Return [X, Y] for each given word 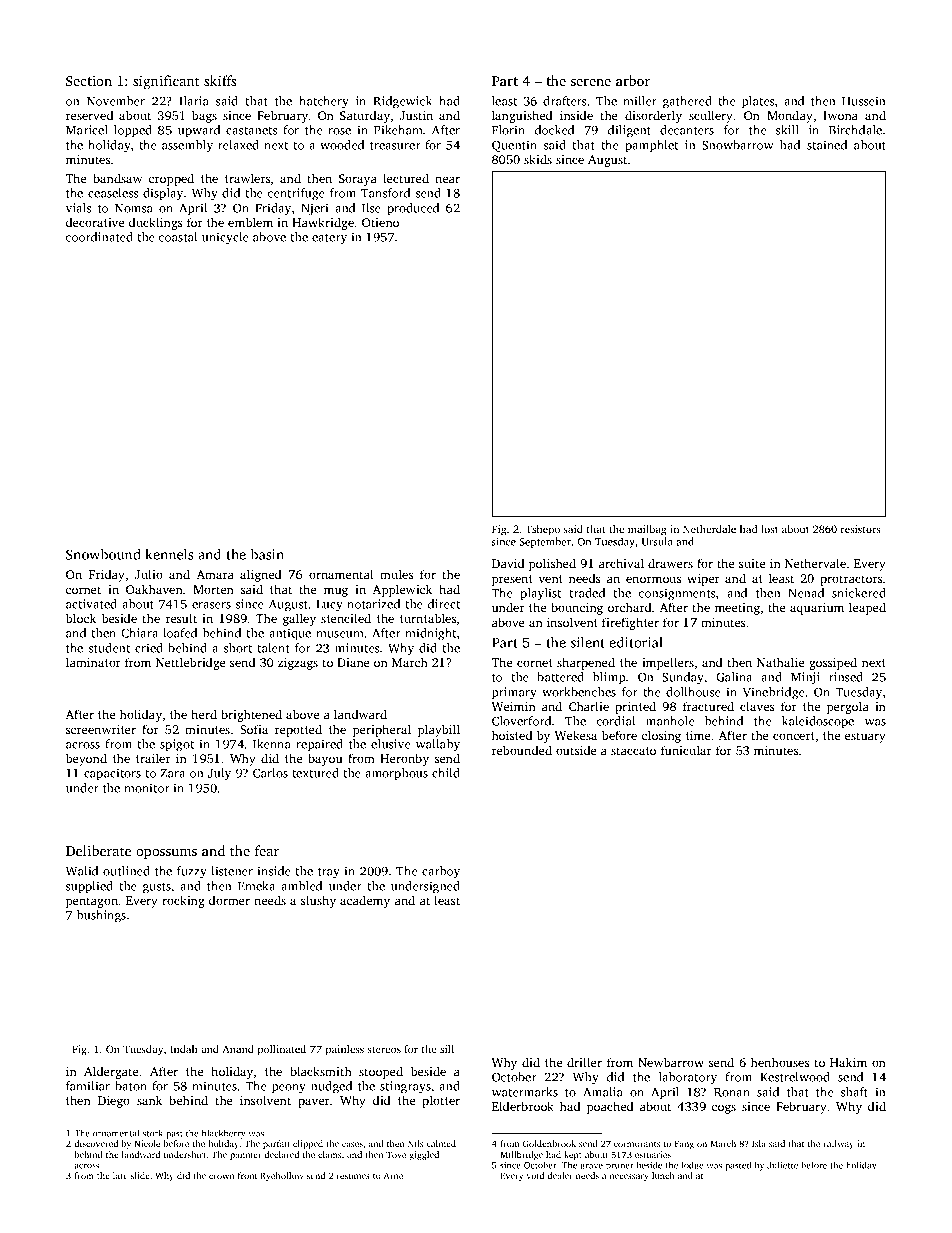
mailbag [647, 530]
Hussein [864, 101]
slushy [318, 901]
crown [221, 1176]
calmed [441, 1143]
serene [591, 82]
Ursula [657, 541]
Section [89, 81]
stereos [384, 1049]
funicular [686, 750]
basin [267, 554]
